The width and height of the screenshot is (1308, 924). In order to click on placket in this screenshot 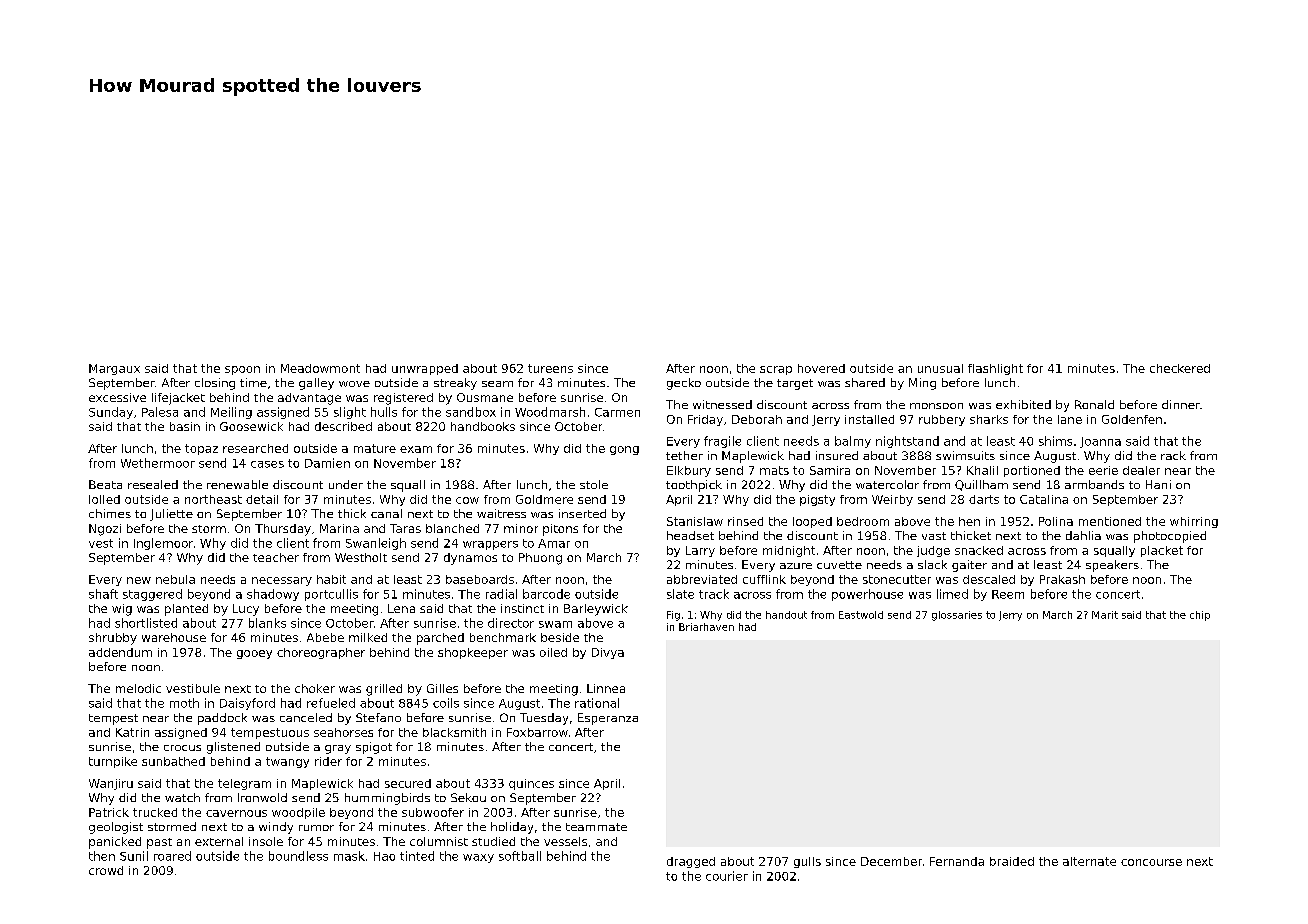, I will do `click(1162, 551)`.
